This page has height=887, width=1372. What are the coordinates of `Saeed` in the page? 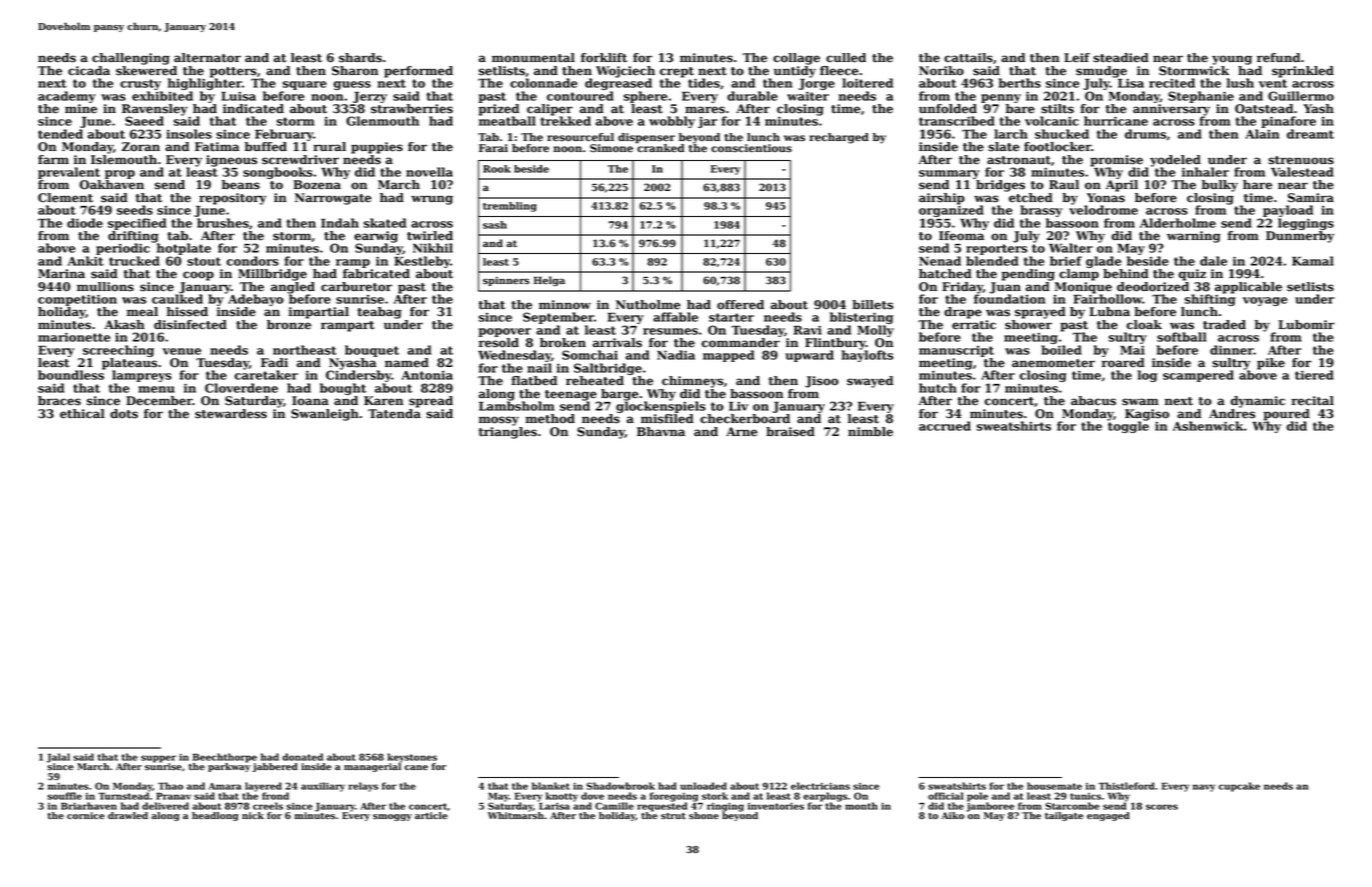 It's located at (144, 121).
